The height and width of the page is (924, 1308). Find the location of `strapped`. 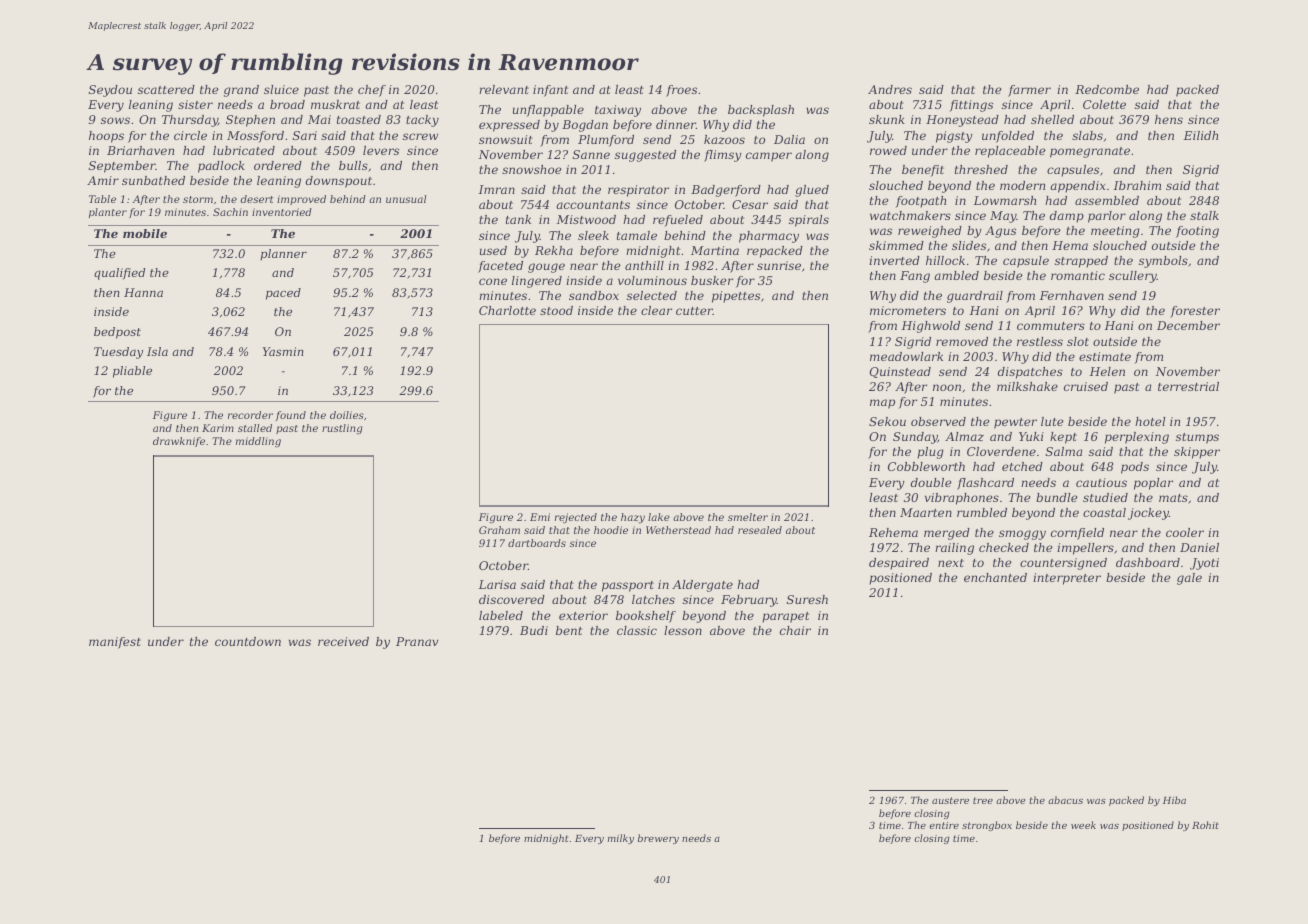

strapped is located at coordinates (1081, 262).
